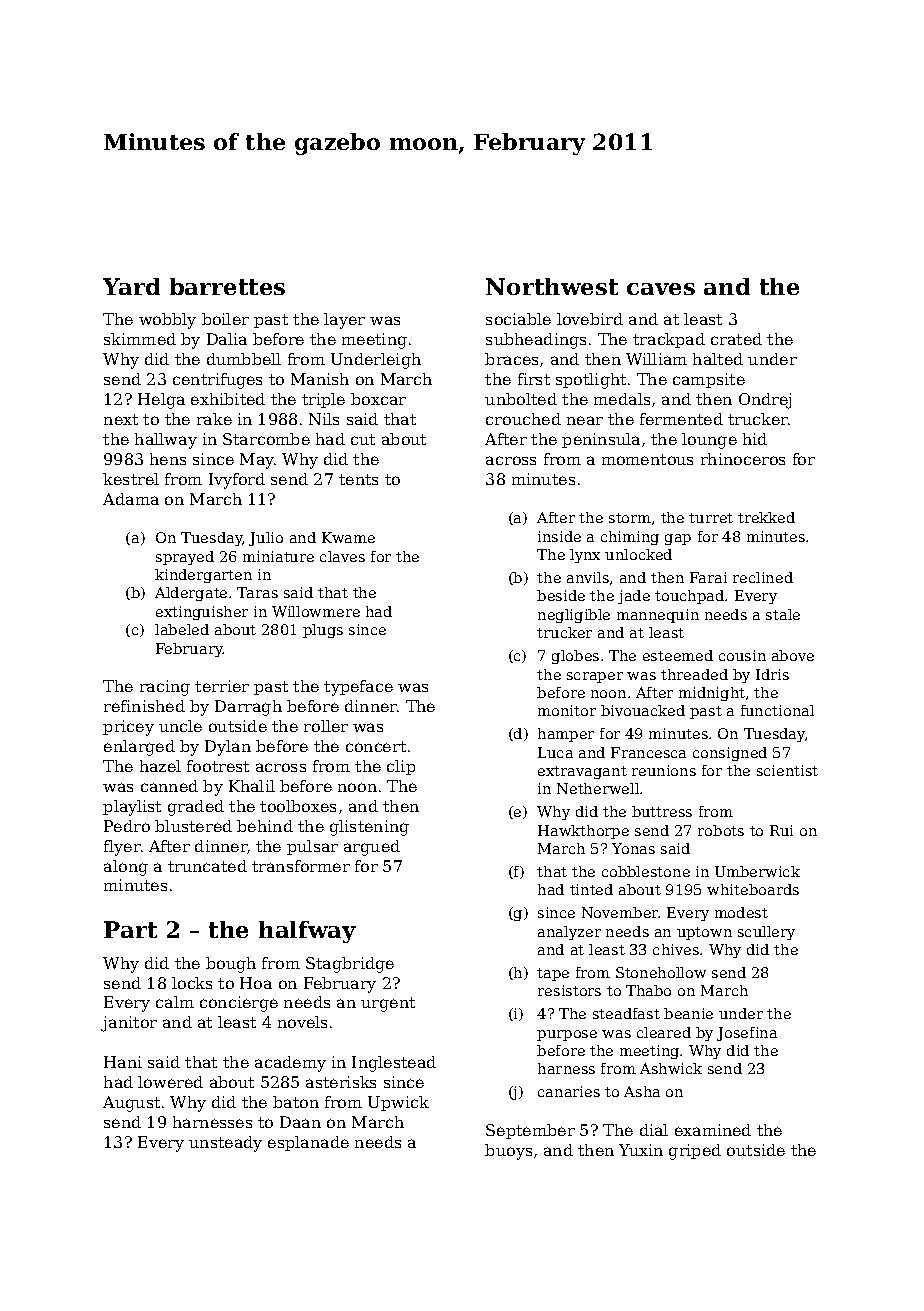 This screenshot has height=1311, width=924. What do you see at coordinates (582, 772) in the screenshot?
I see `extravagant` at bounding box center [582, 772].
